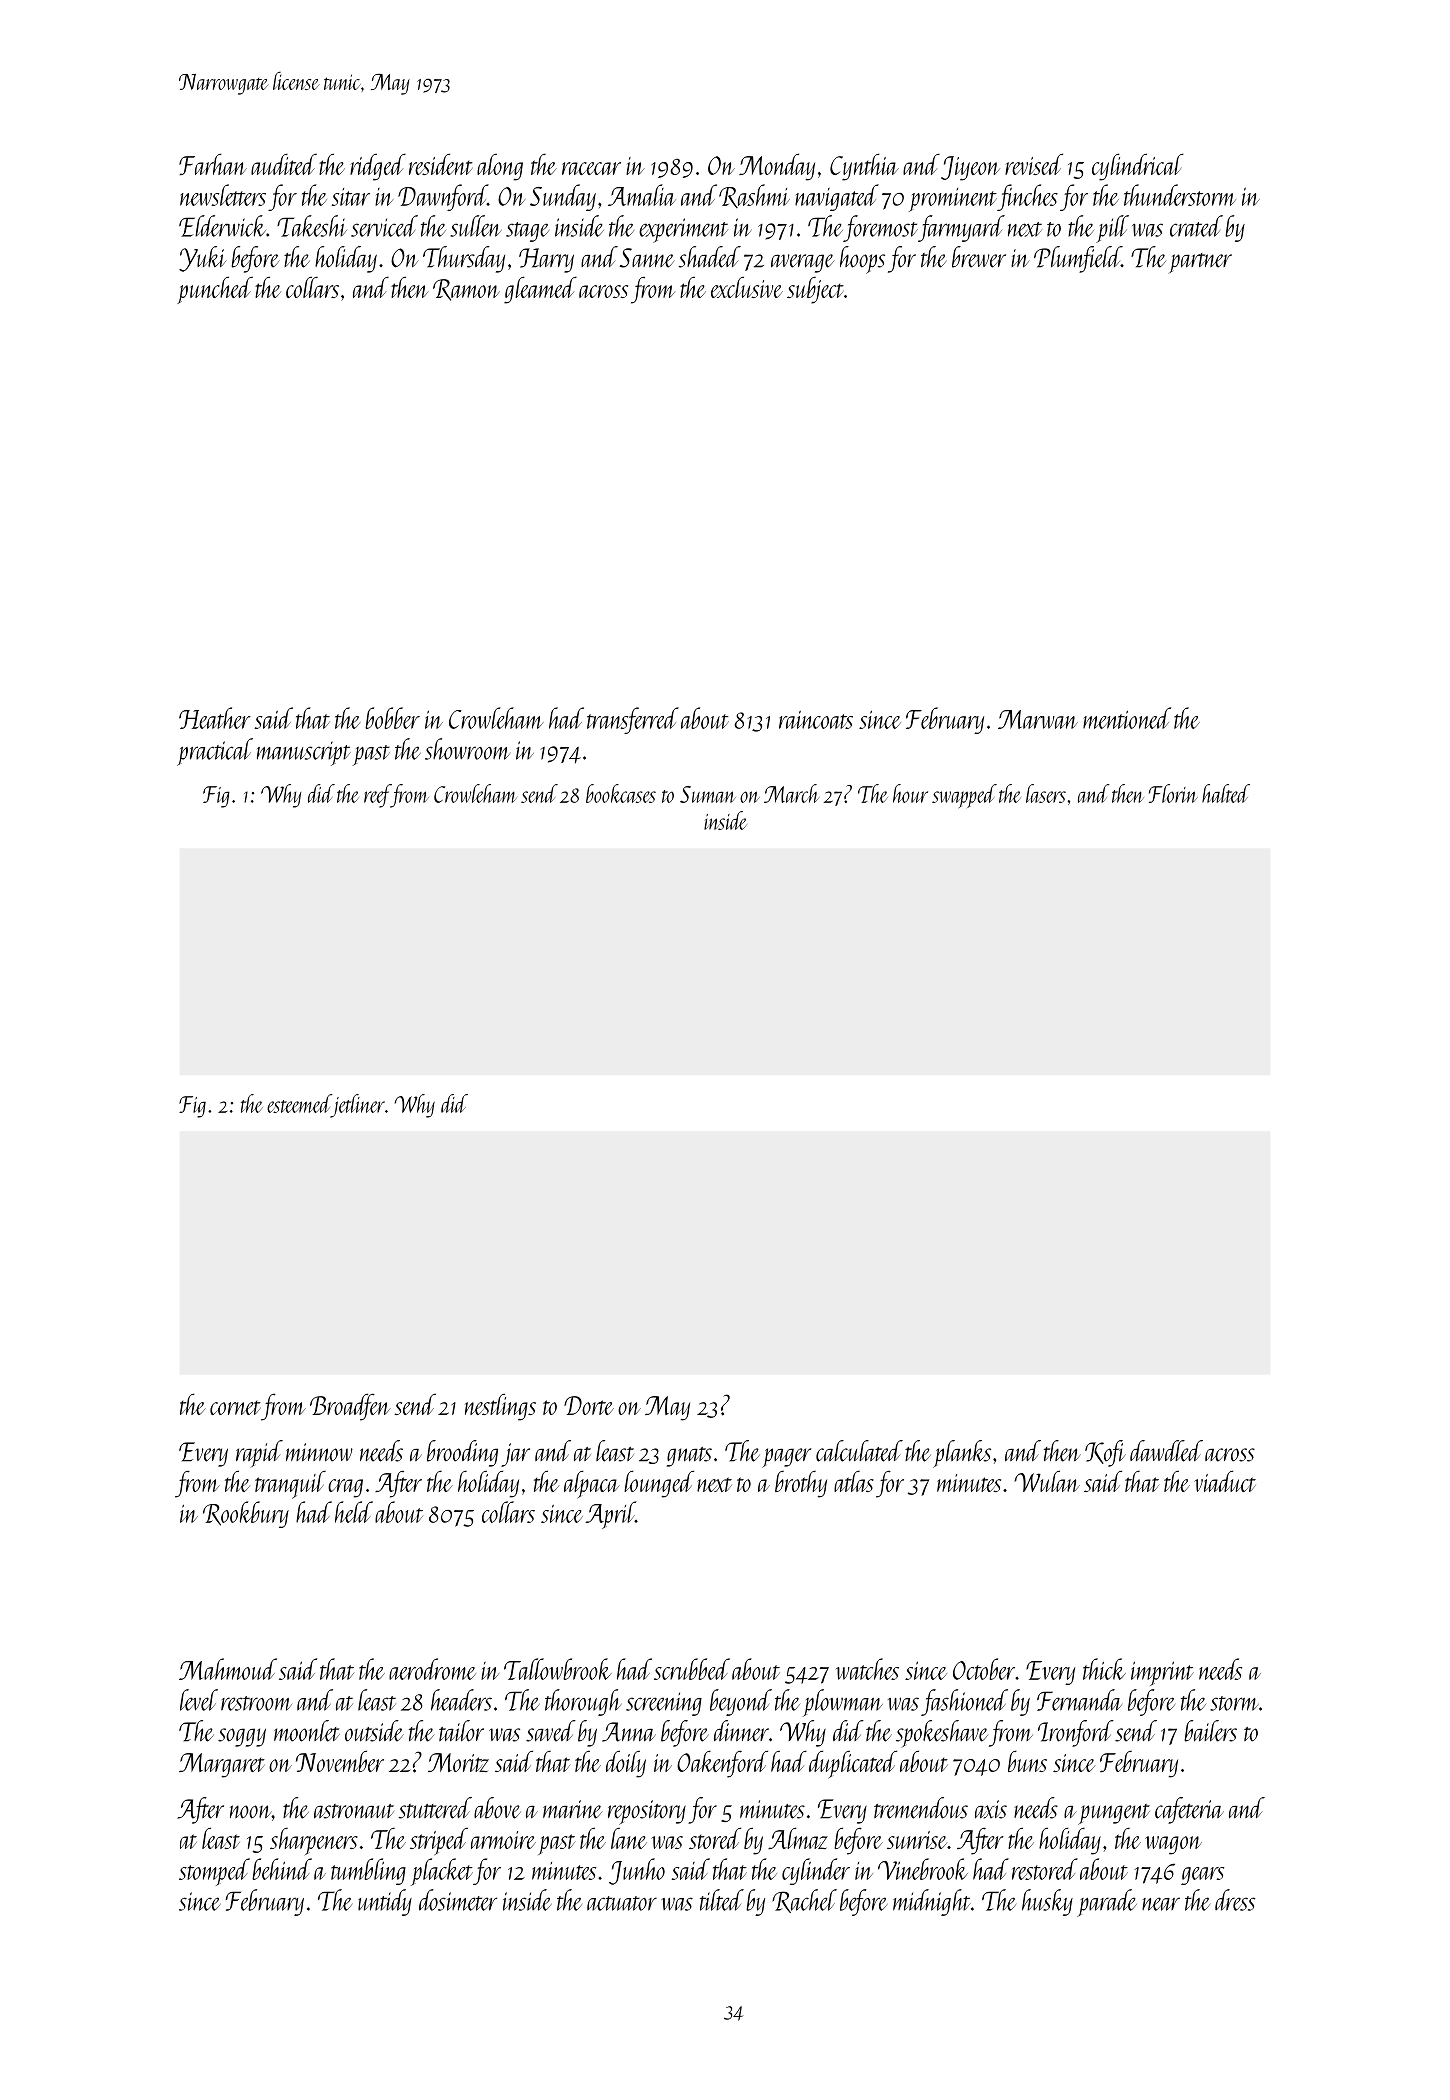 This screenshot has height=2100, width=1450. Describe the element at coordinates (235, 1408) in the screenshot. I see `cornet` at that location.
